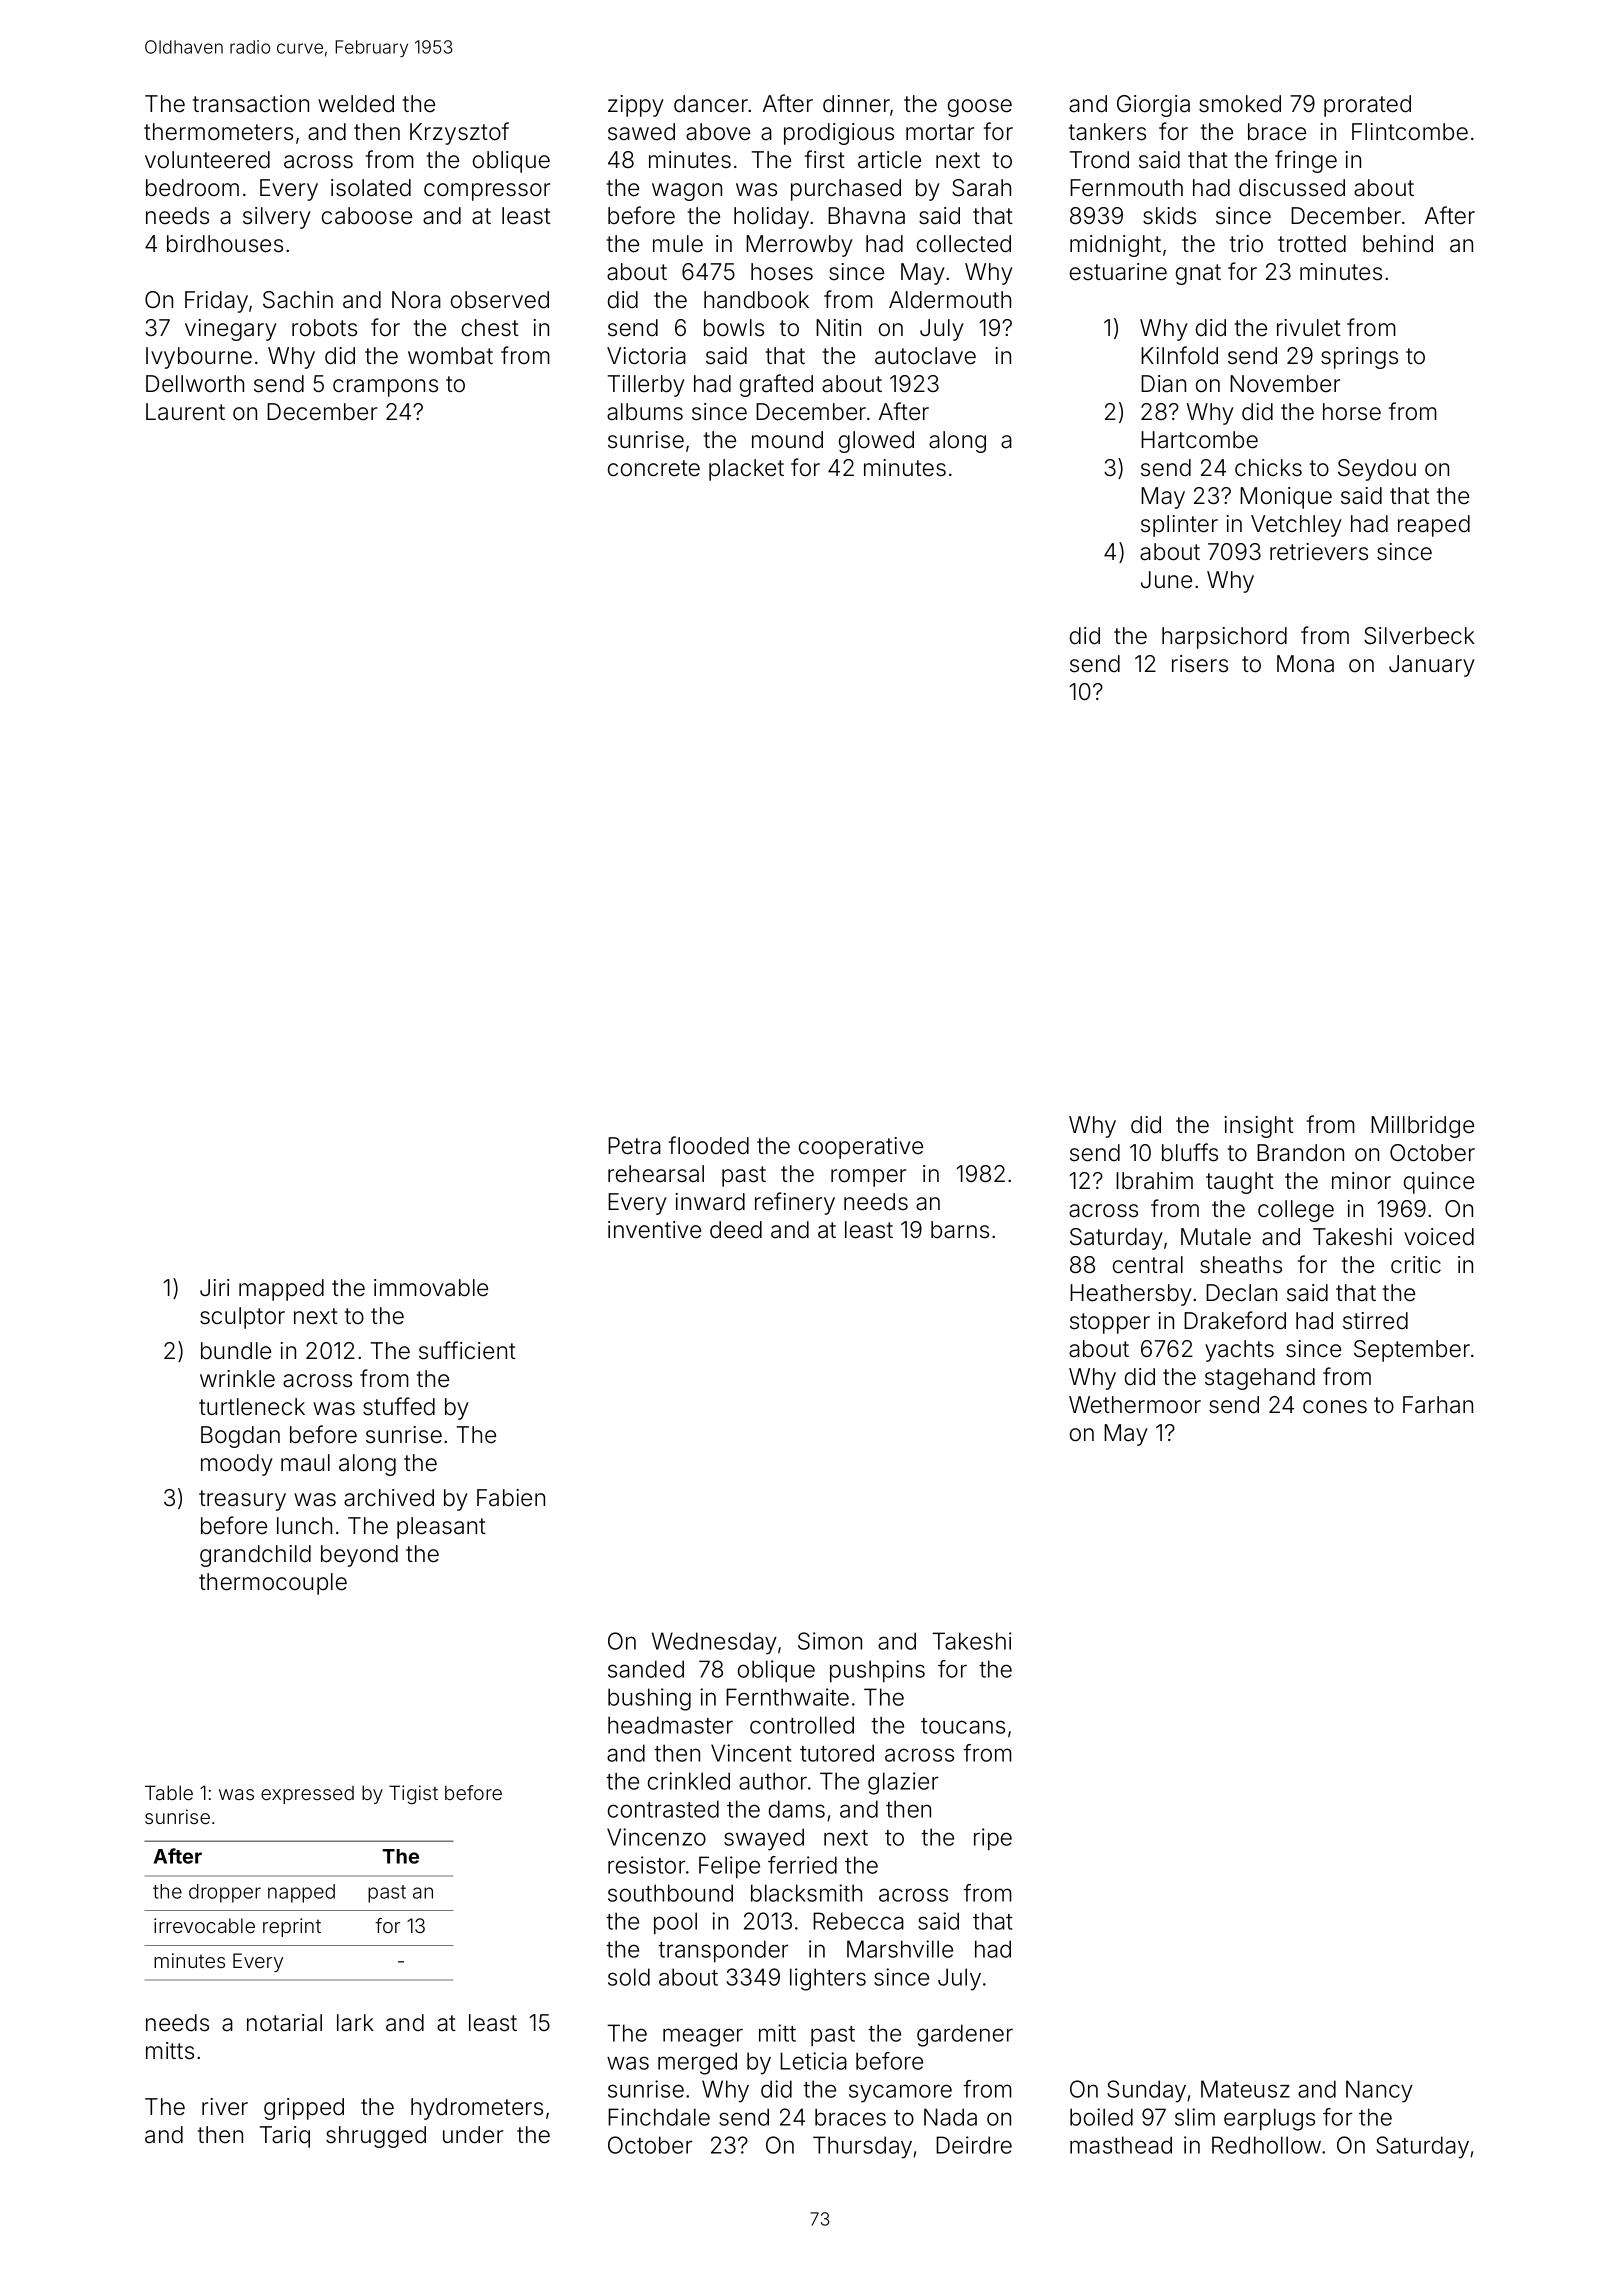 This page has height=2292, width=1620. Describe the element at coordinates (1216, 1237) in the page. I see `Mutale` at that location.
